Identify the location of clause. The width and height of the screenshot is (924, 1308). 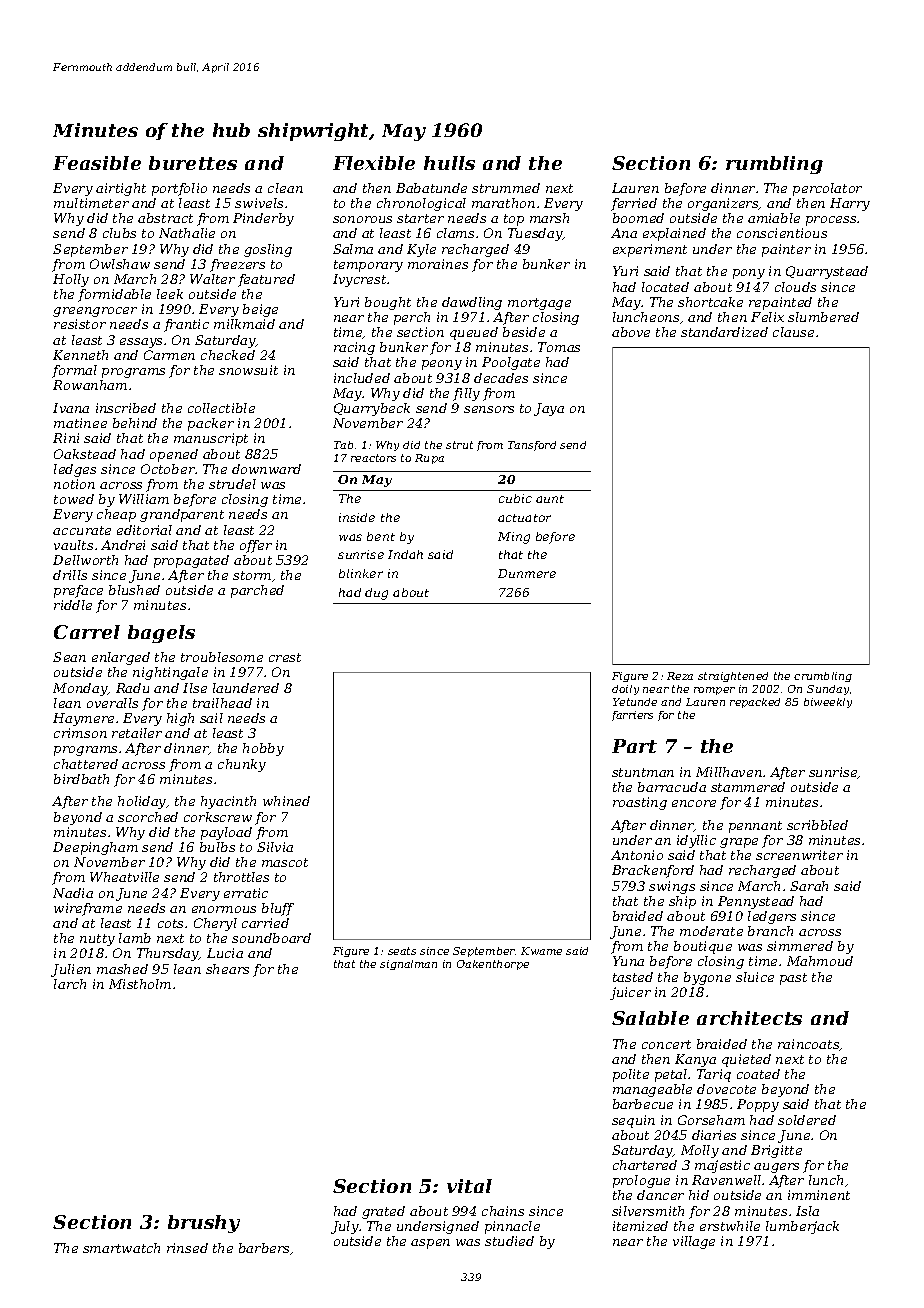
(793, 332).
